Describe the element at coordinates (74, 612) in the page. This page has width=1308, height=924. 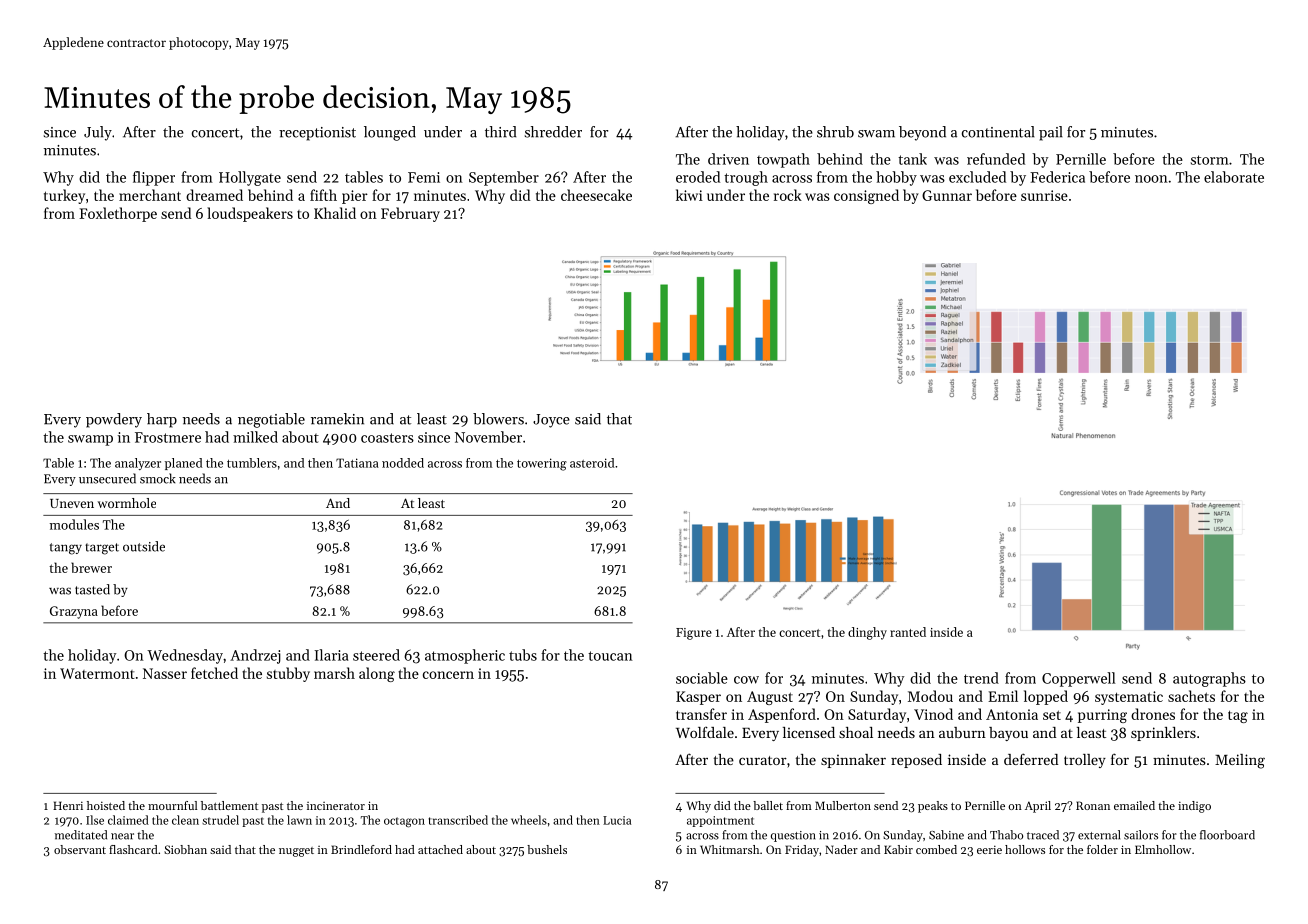
I see `Grazyna` at that location.
